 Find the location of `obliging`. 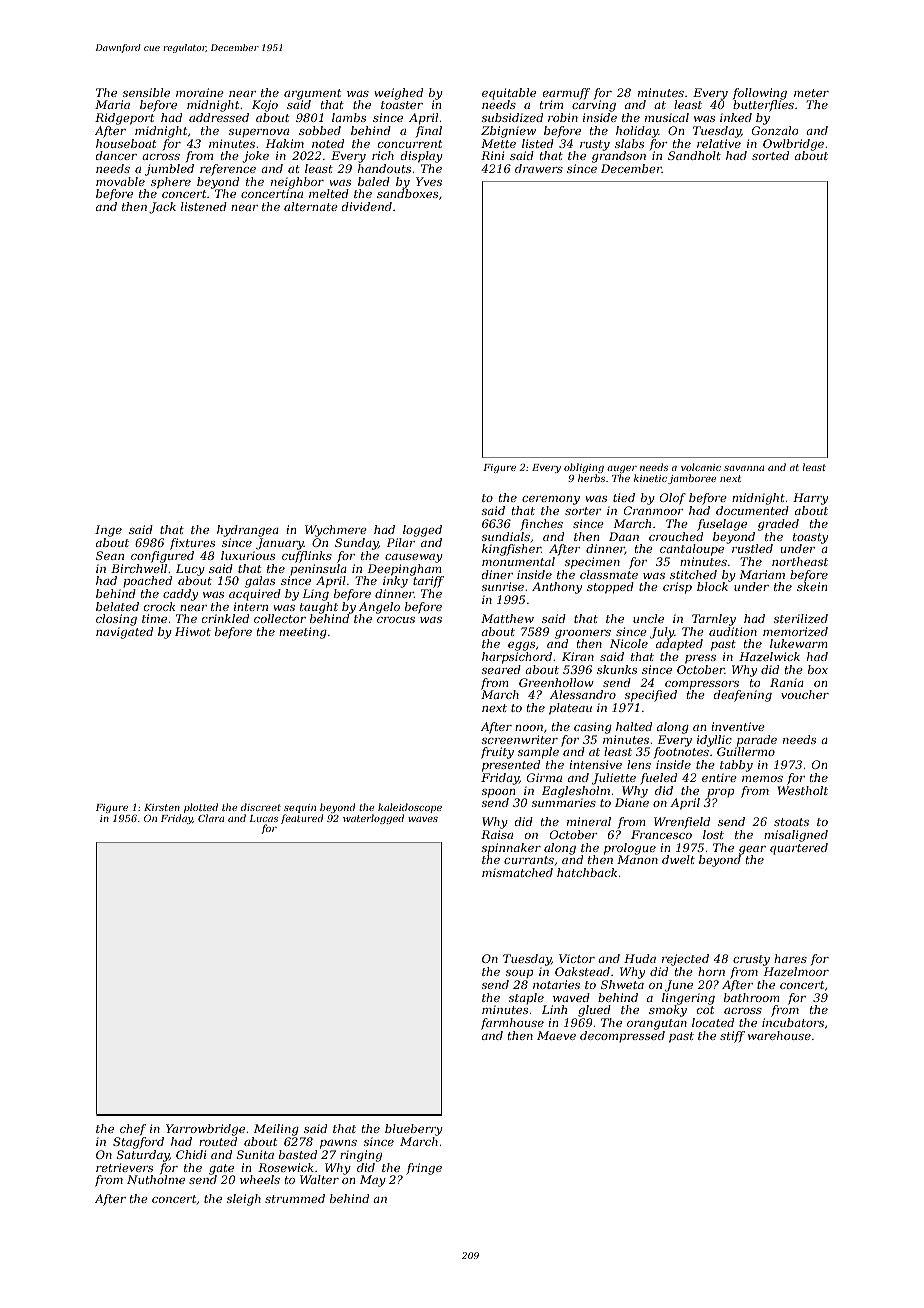

obliging is located at coordinates (584, 469).
